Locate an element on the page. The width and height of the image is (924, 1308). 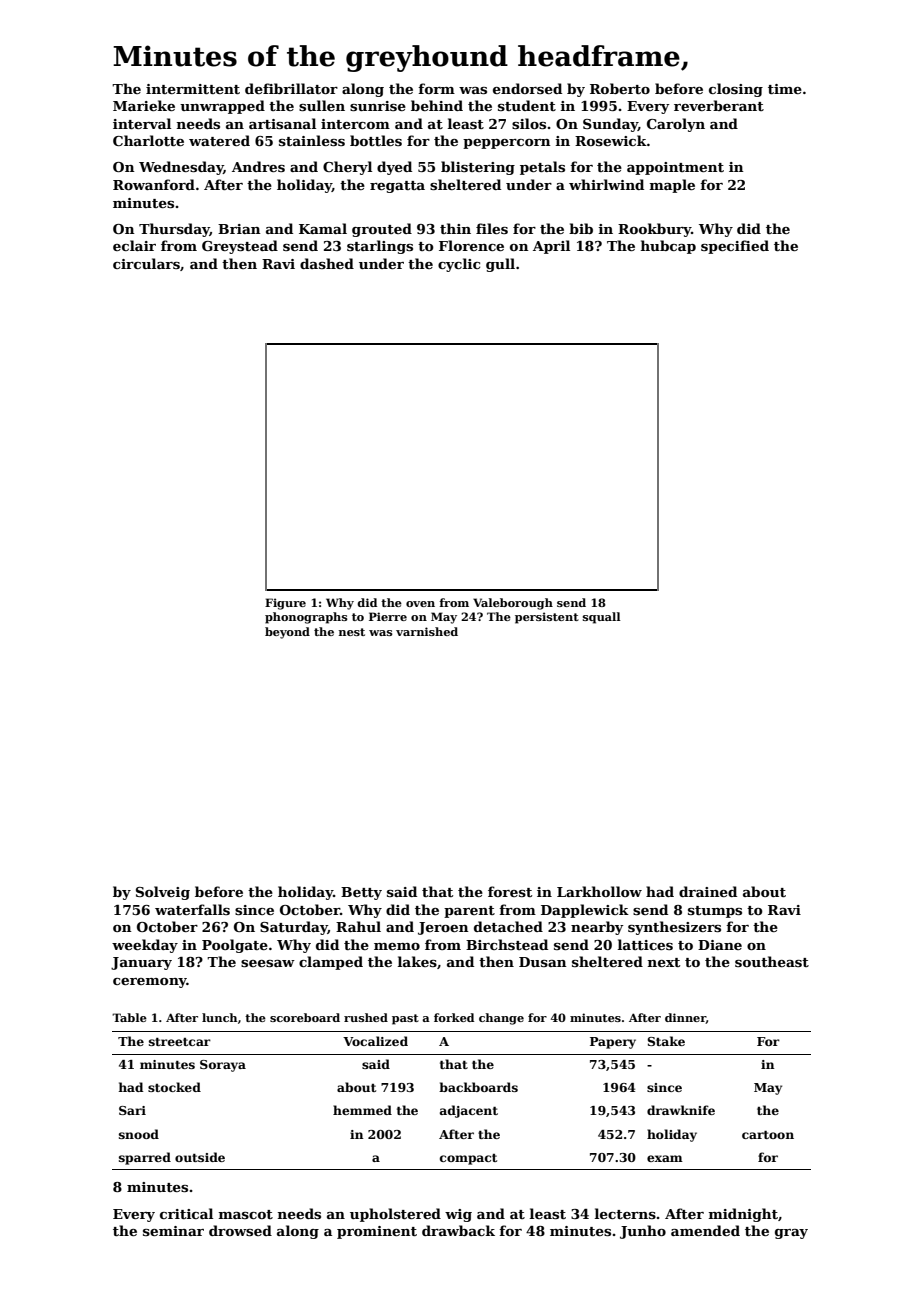
artisanal is located at coordinates (282, 123).
